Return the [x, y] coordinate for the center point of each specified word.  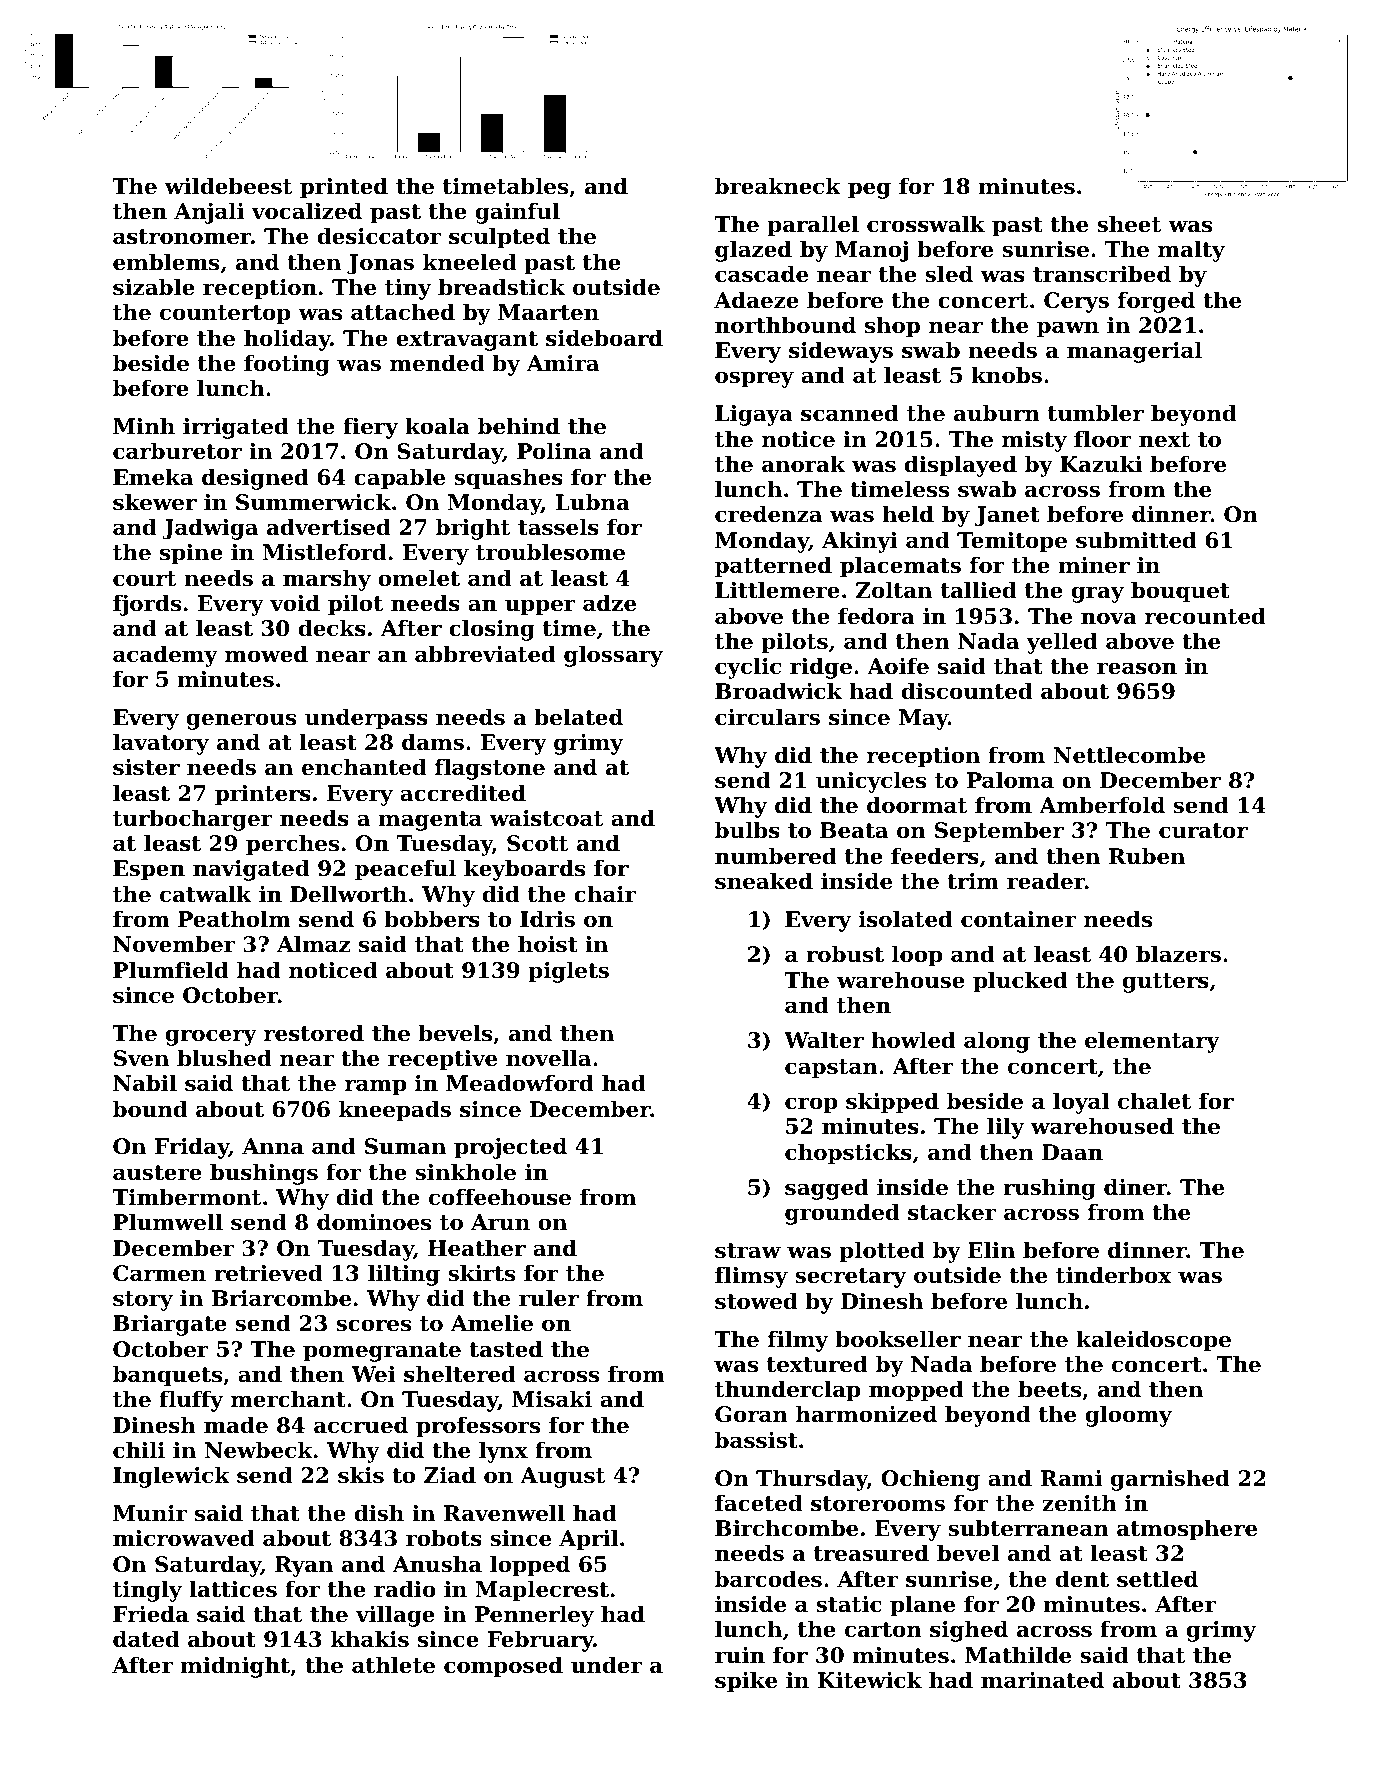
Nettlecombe [1129, 755]
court [144, 579]
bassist [756, 1440]
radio [405, 1589]
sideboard [604, 338]
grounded [842, 1214]
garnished [1170, 1480]
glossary [613, 656]
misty [1034, 441]
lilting [404, 1275]
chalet [1154, 1101]
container [1018, 919]
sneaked [764, 881]
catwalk [205, 894]
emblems [166, 262]
